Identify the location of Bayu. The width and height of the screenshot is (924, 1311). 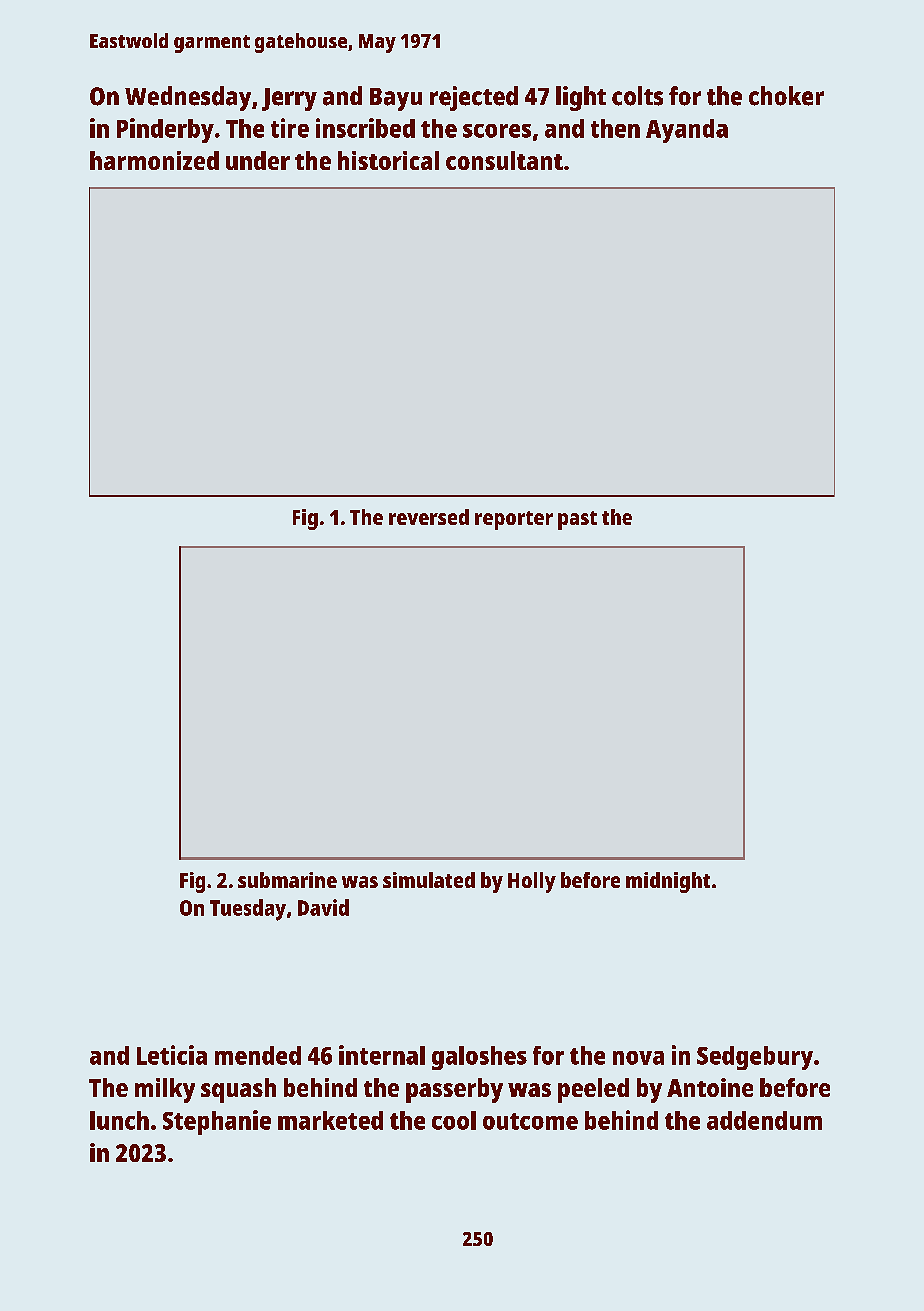
(396, 99).
